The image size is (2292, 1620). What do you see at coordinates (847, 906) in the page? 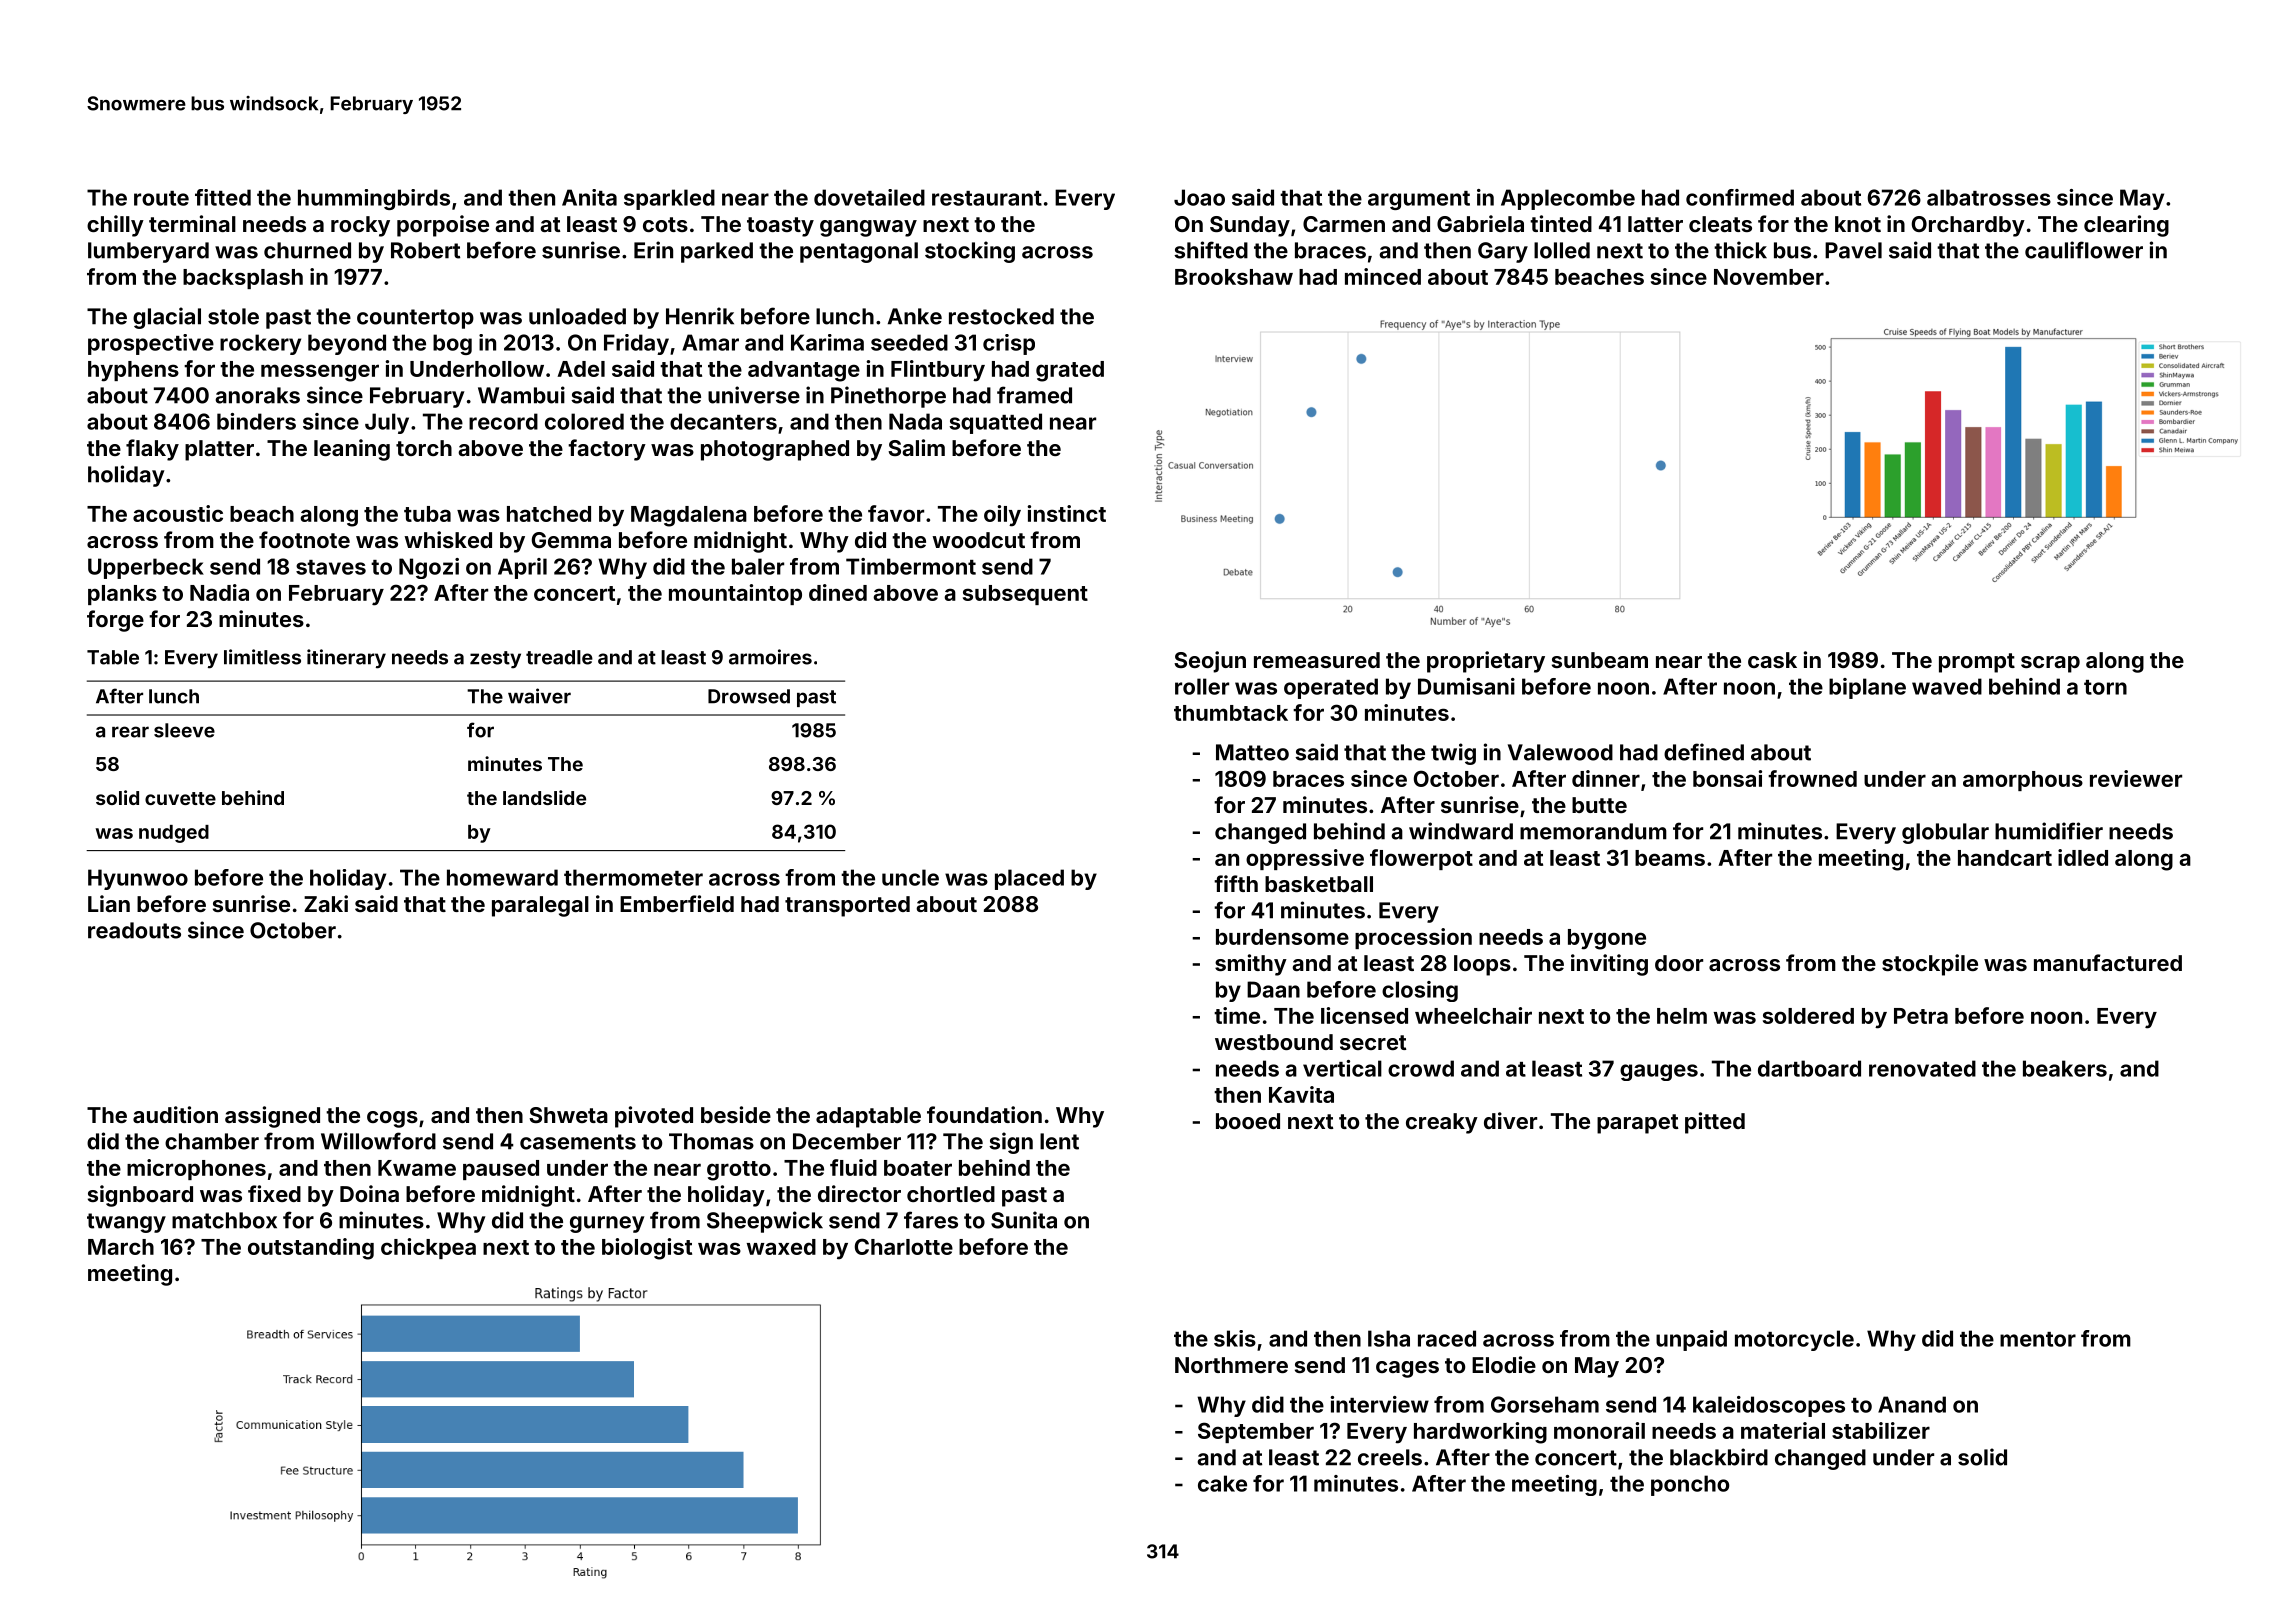
I see `transported` at bounding box center [847, 906].
